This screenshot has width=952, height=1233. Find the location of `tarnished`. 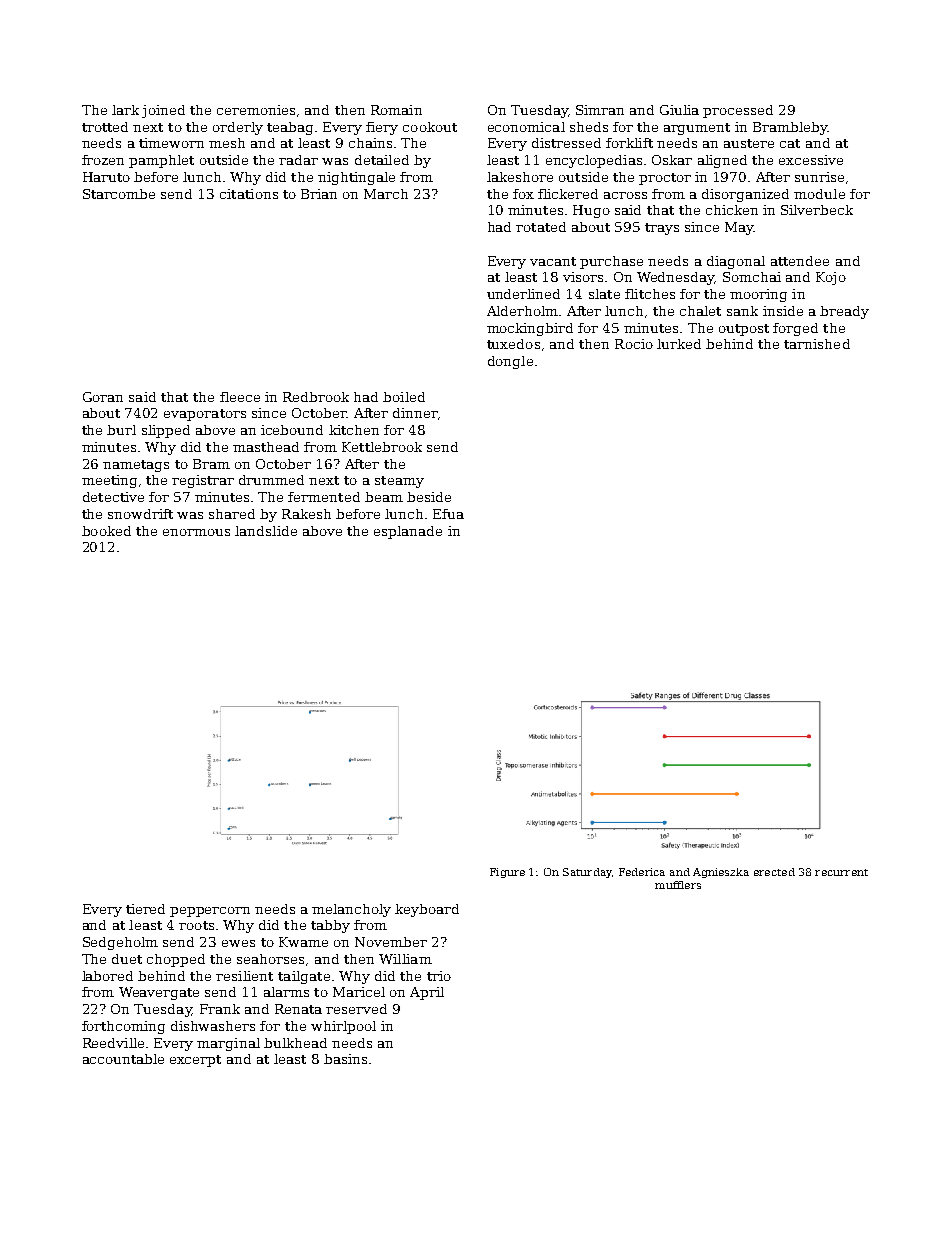

tarnished is located at coordinates (817, 344).
